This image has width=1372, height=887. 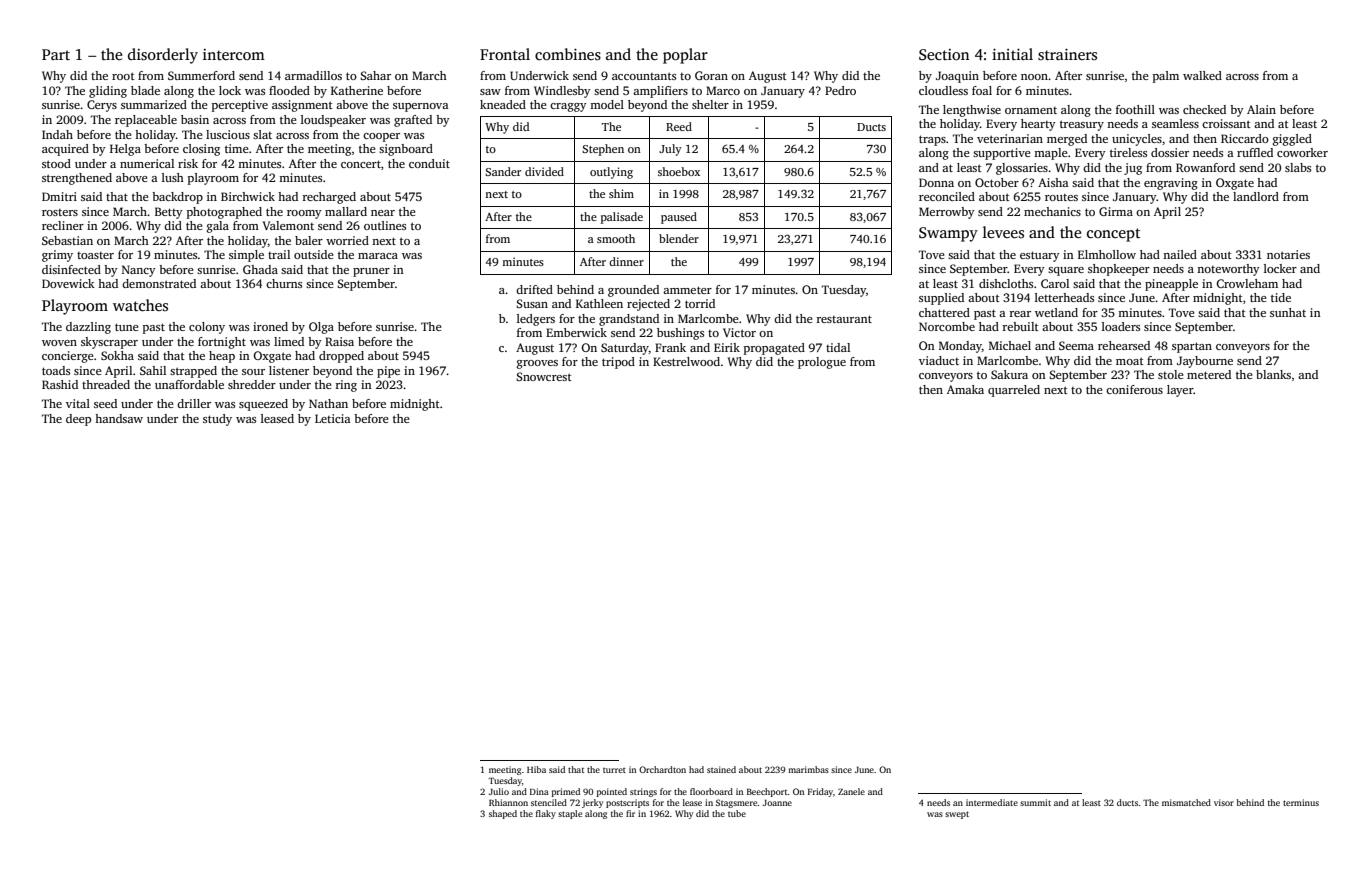 I want to click on shaped, so click(x=503, y=814).
